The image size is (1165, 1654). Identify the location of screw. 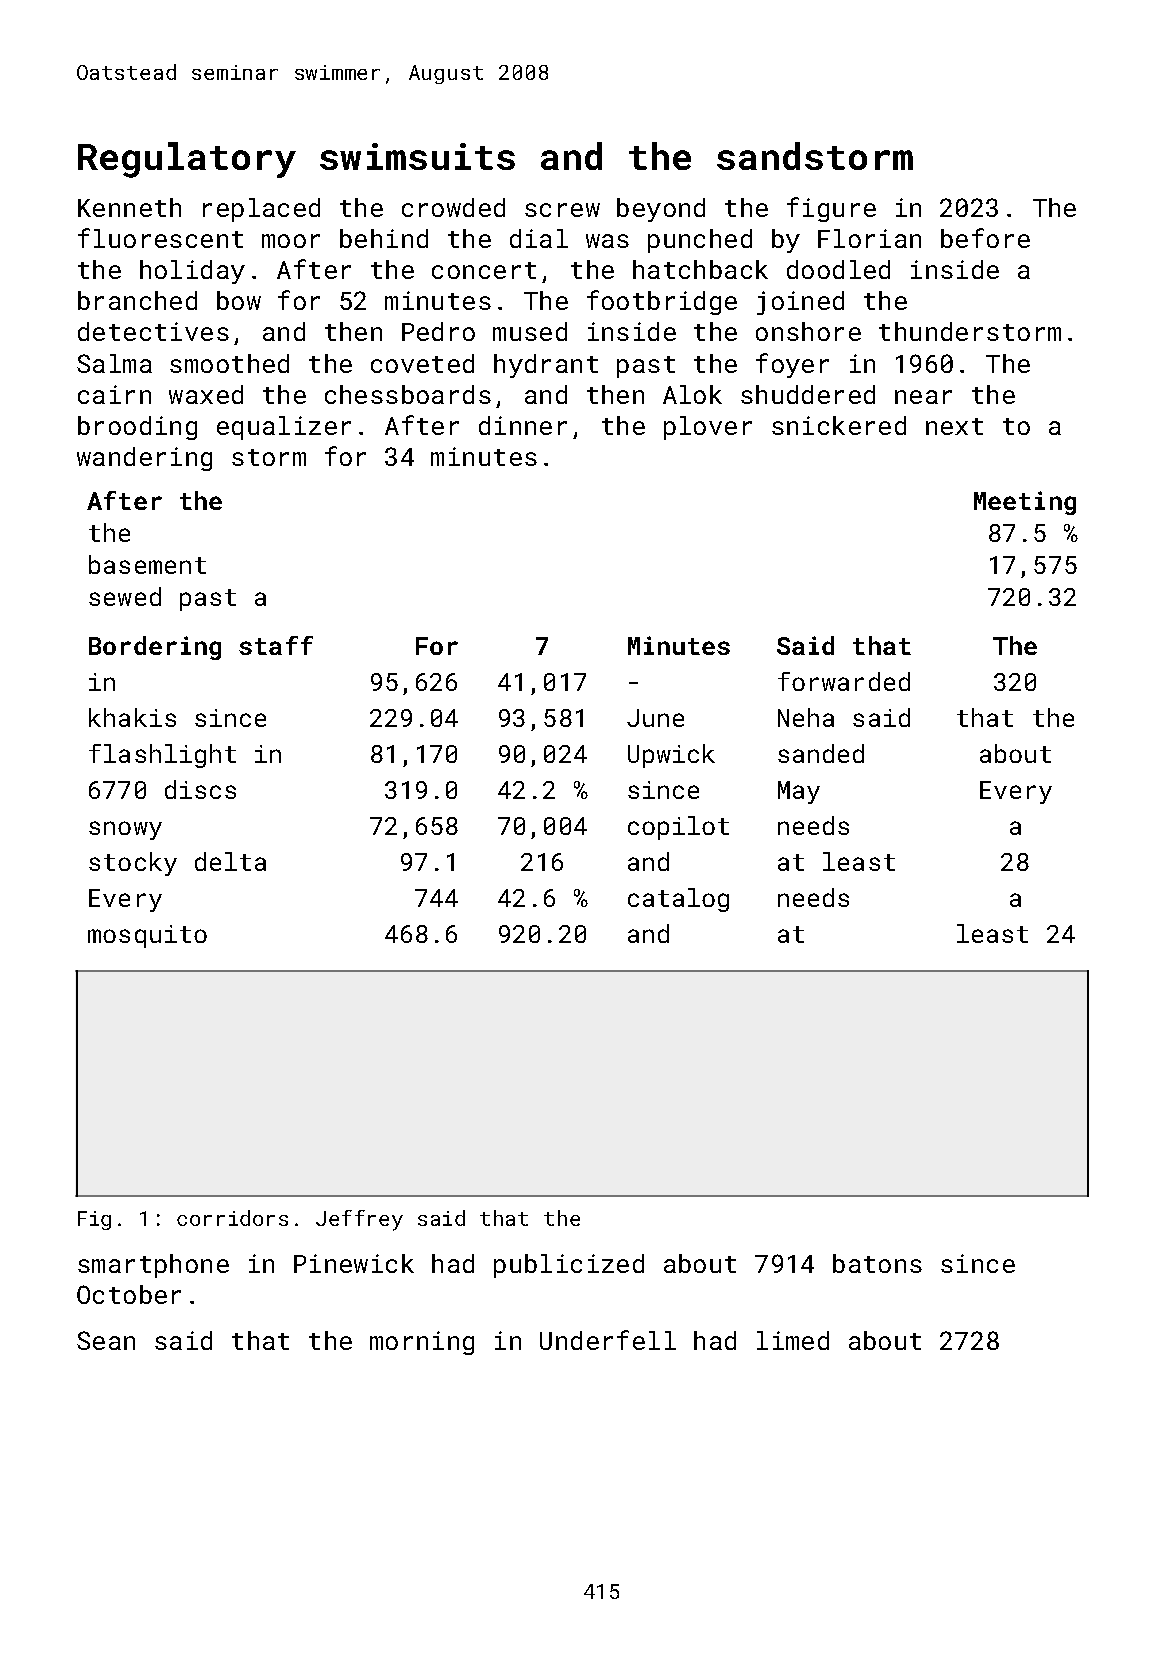
(562, 210).
